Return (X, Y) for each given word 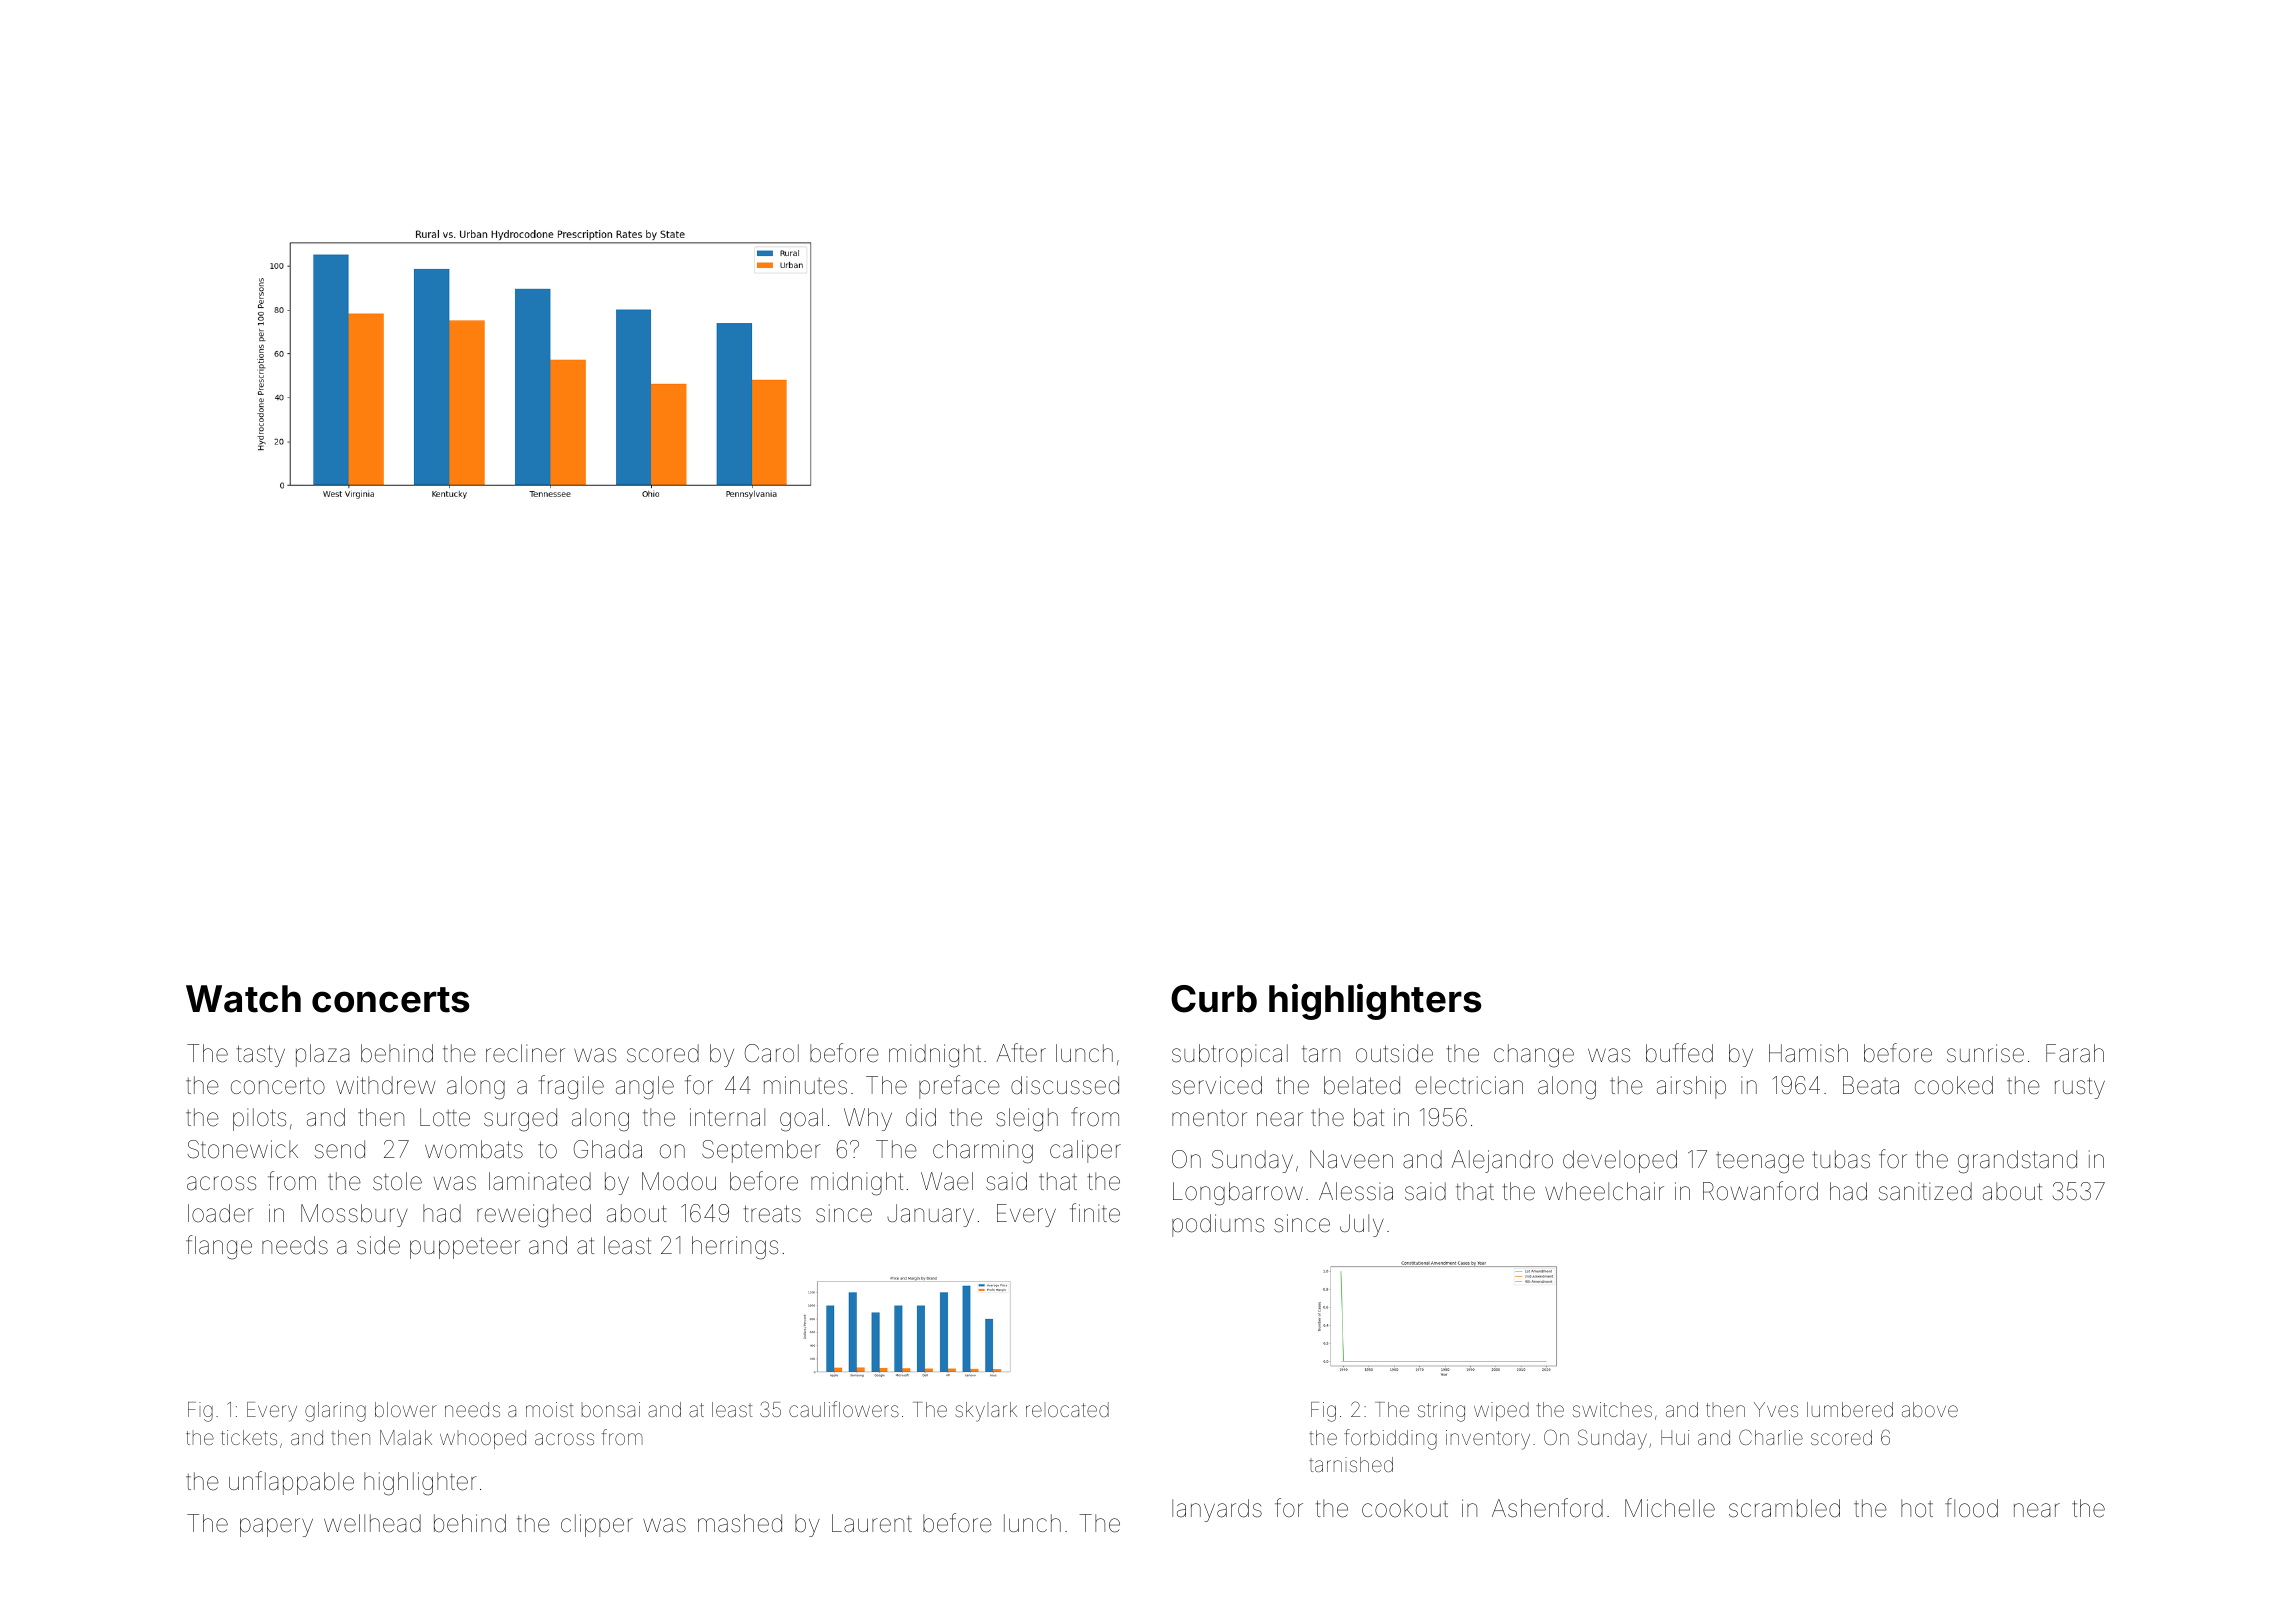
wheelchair (1604, 1191)
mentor (1209, 1118)
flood (1971, 1508)
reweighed (534, 1216)
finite (1095, 1213)
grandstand (2017, 1162)
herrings (735, 1248)
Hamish (1808, 1053)
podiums (1218, 1225)
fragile (571, 1087)
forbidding (1390, 1439)
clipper (597, 1525)
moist (549, 1409)
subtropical (1230, 1055)
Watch (243, 999)
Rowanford (1760, 1191)
